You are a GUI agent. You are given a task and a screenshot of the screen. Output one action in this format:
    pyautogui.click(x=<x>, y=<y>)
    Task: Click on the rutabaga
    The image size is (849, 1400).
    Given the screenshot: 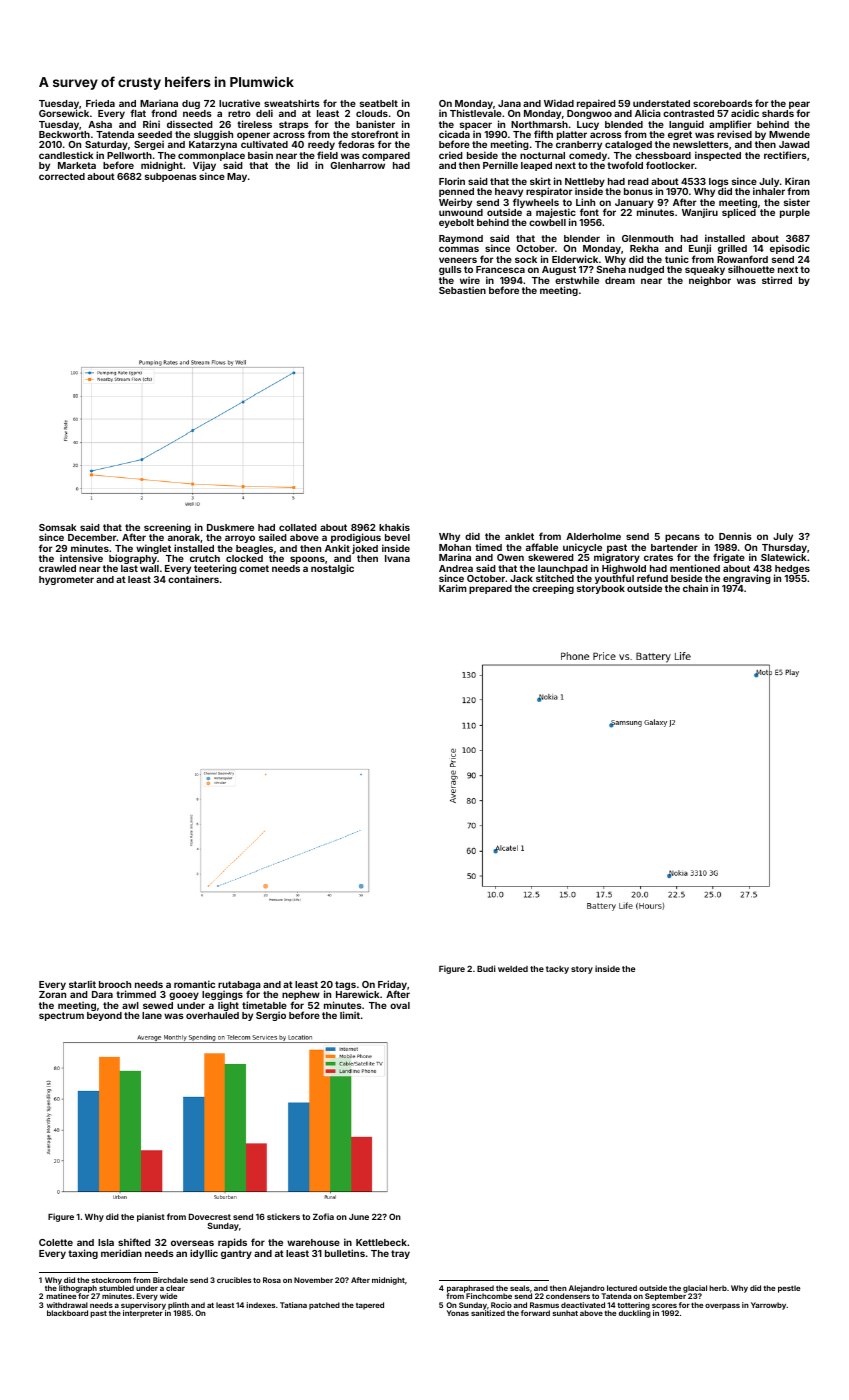 What is the action you would take?
    pyautogui.click(x=239, y=986)
